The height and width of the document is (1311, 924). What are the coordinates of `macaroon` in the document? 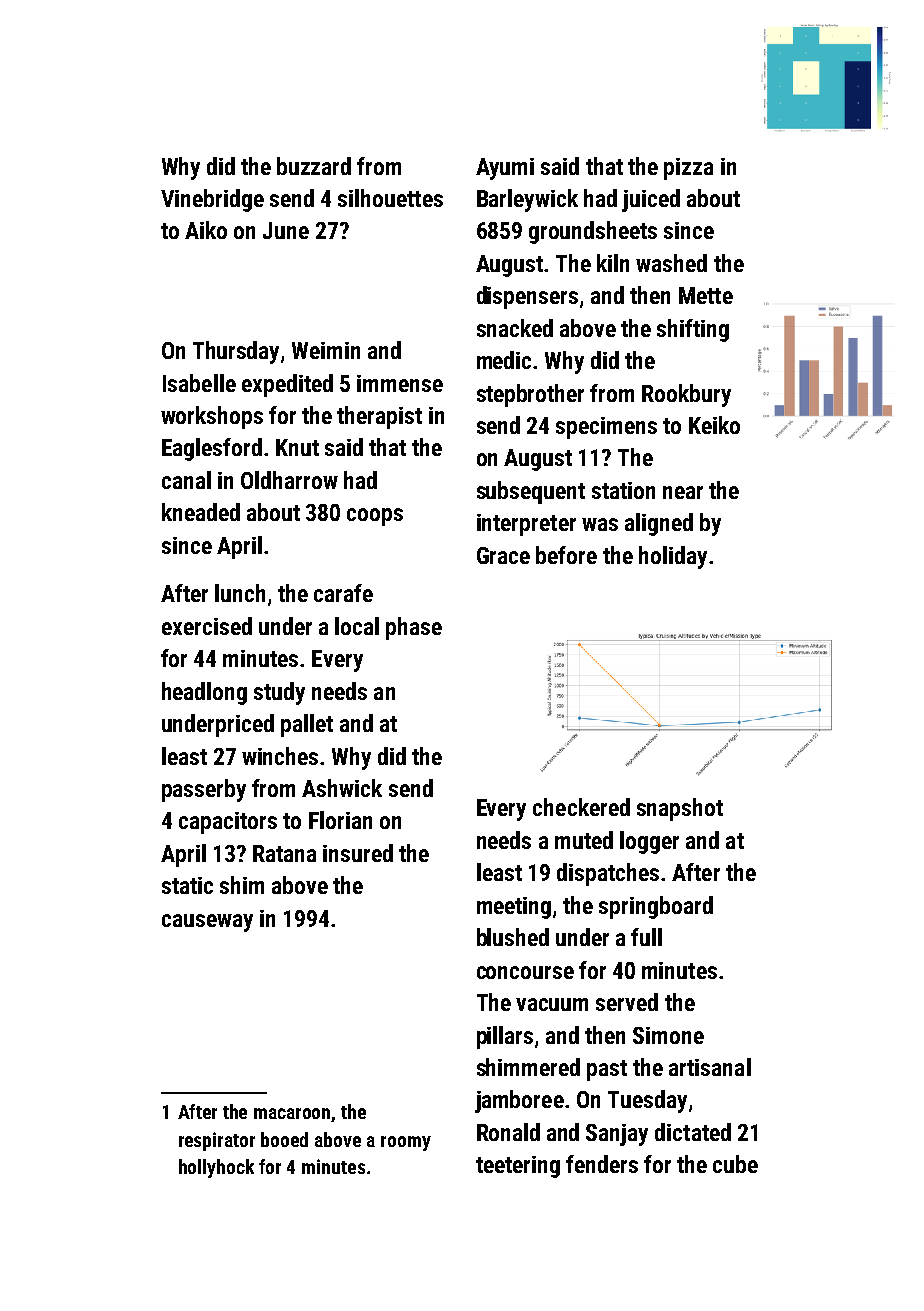 It's located at (293, 1115).
